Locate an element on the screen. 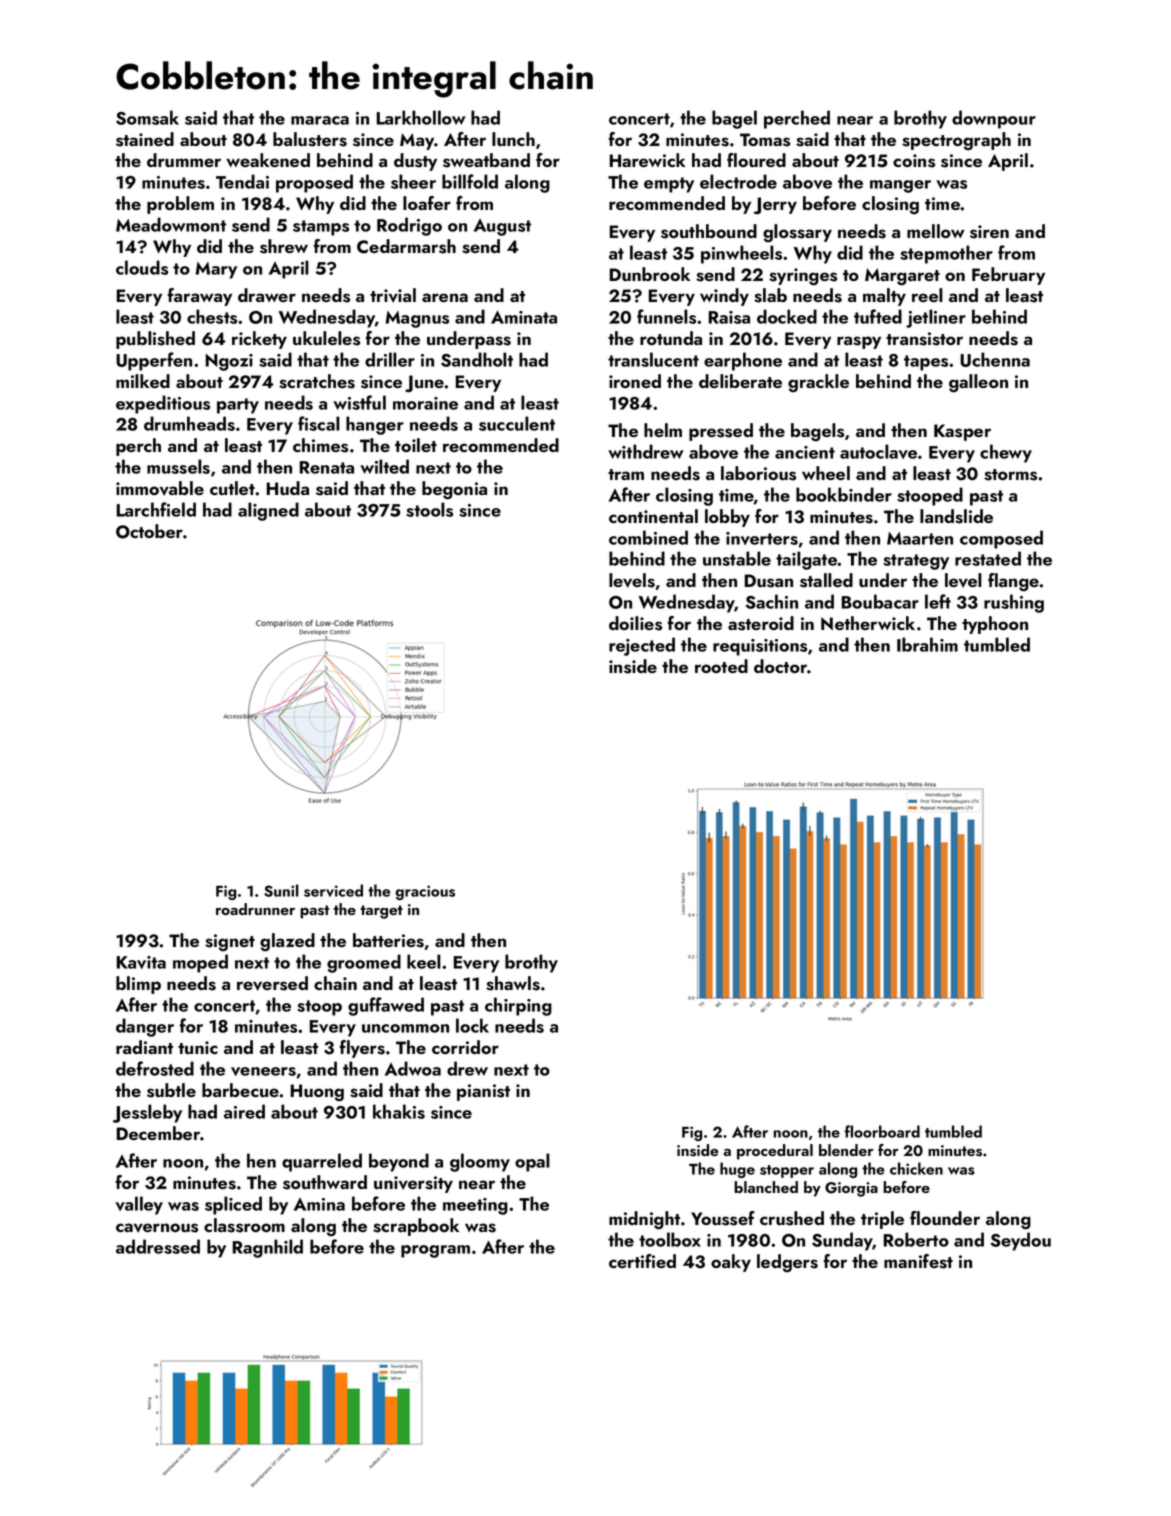 This screenshot has height=1516, width=1171. Larkhollow is located at coordinates (421, 117).
